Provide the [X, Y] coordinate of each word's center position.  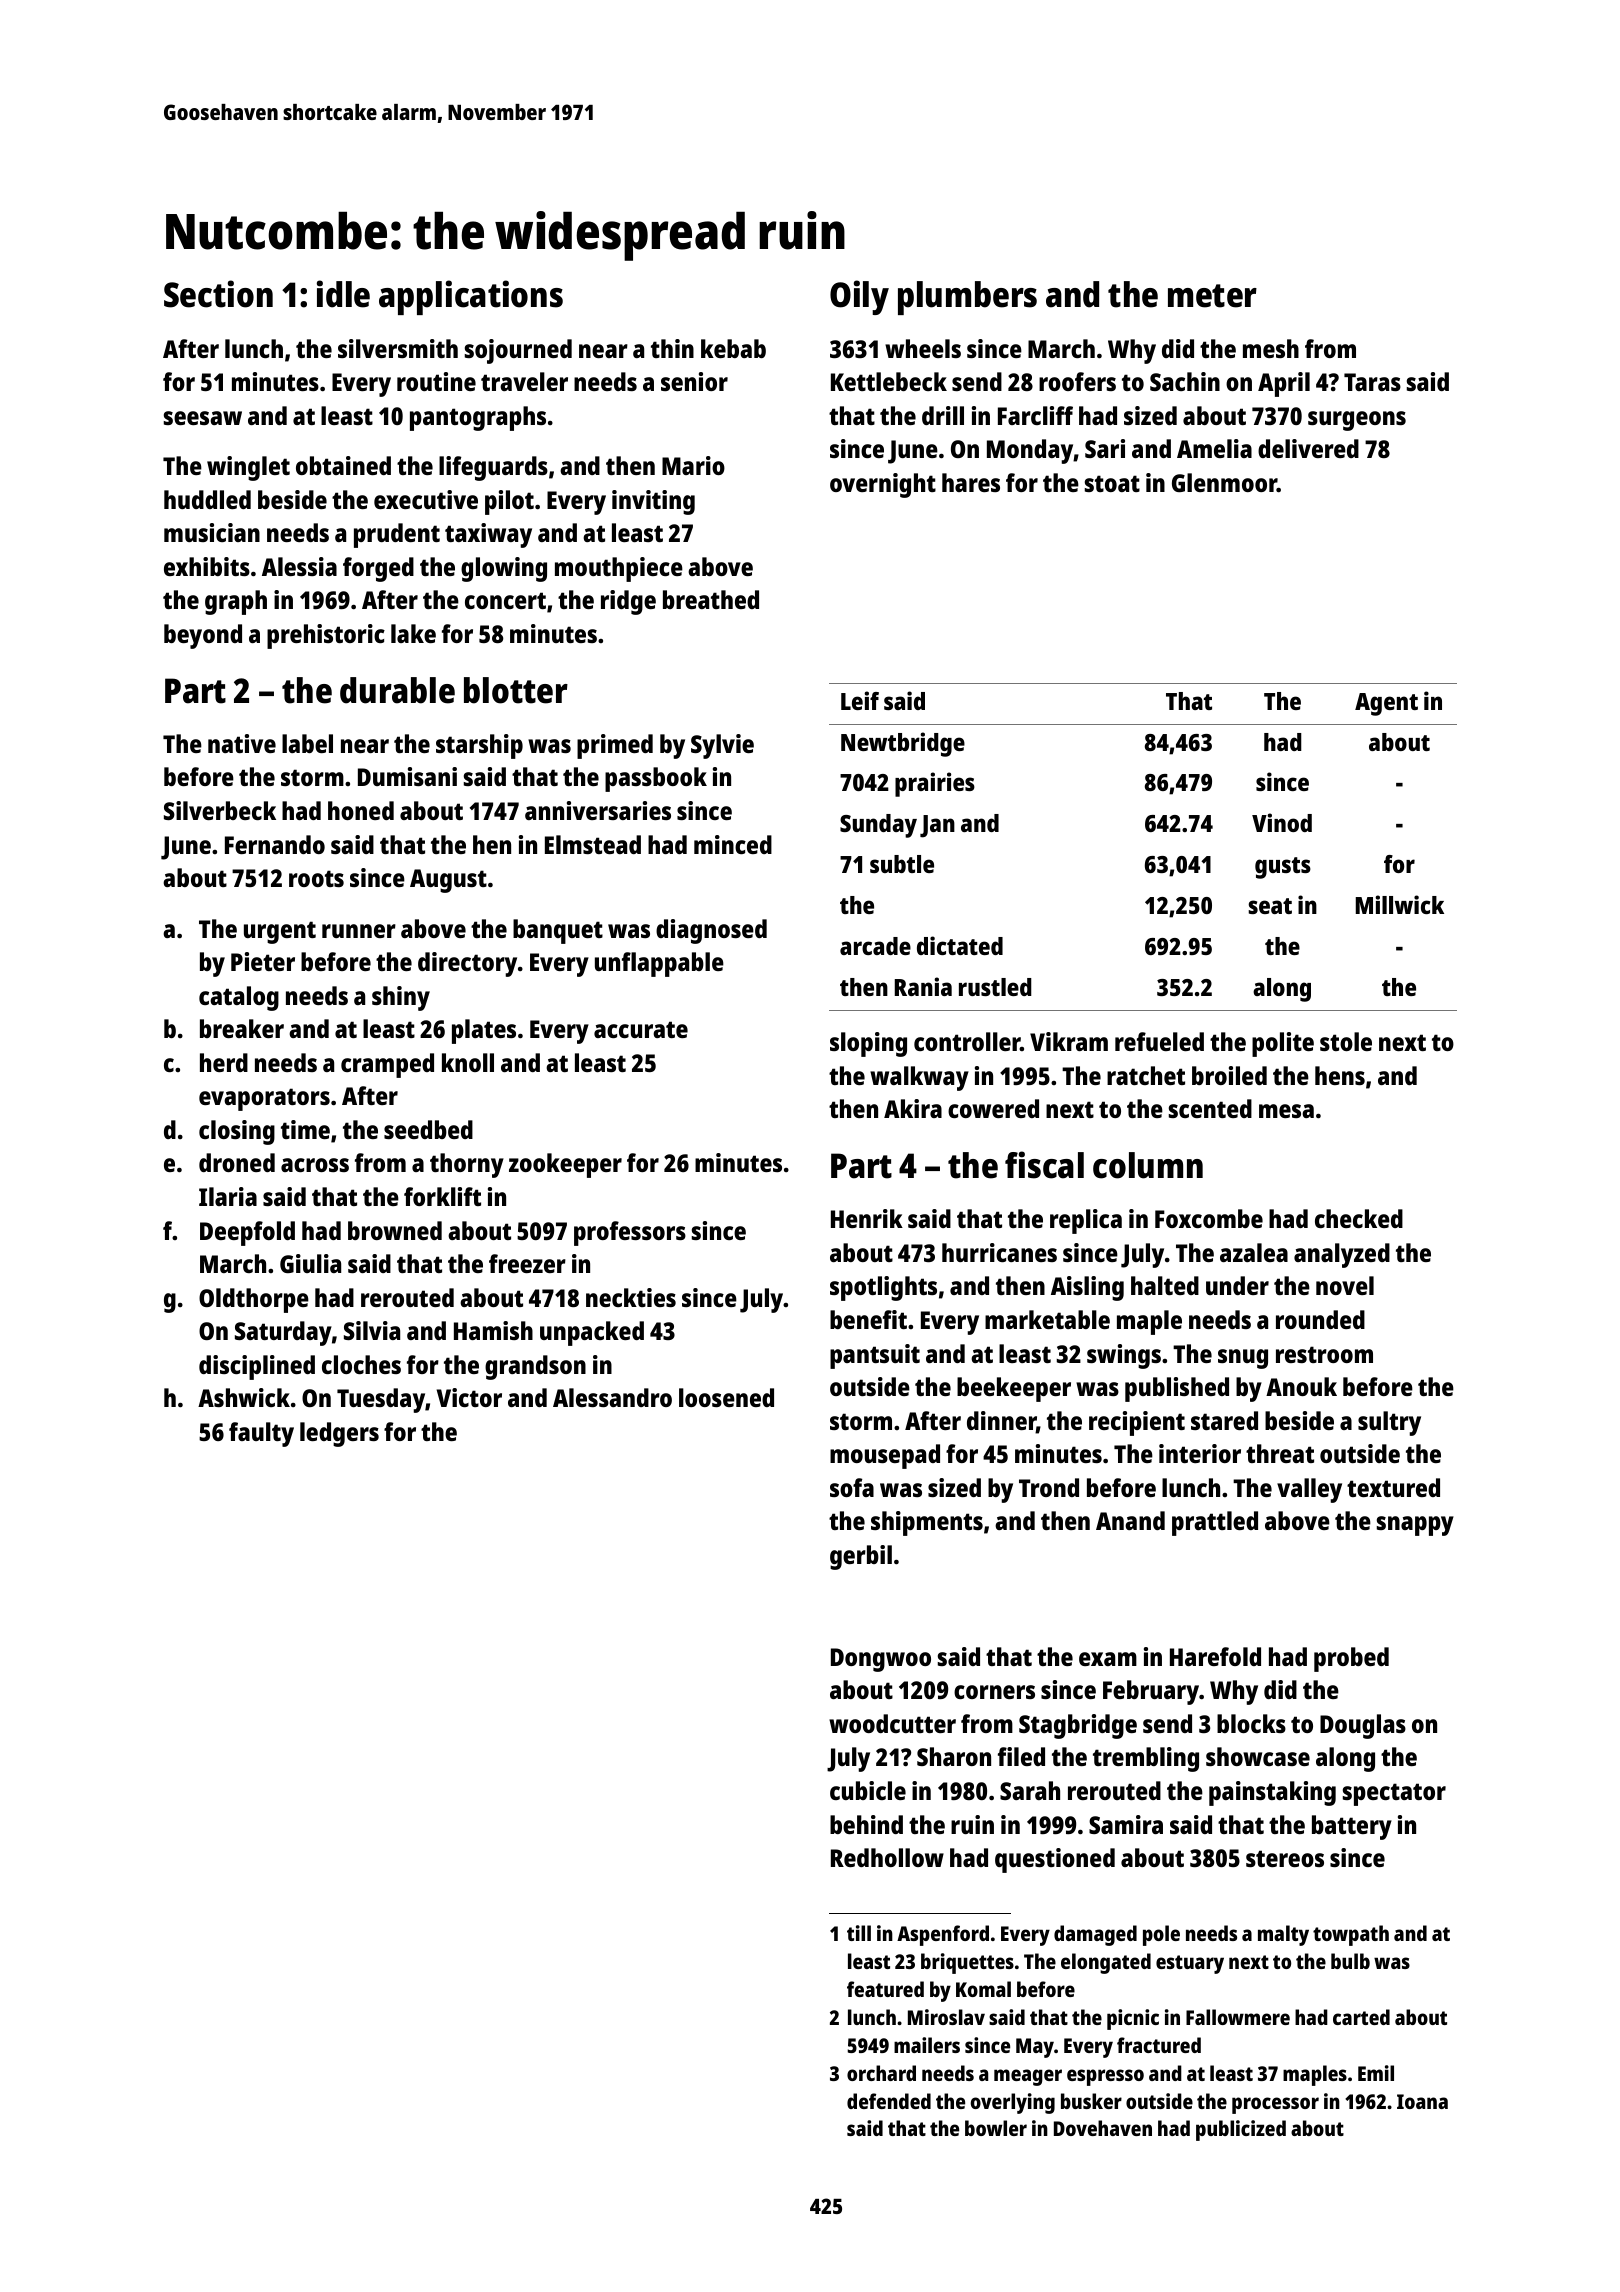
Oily [859, 297]
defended [889, 2101]
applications [471, 297]
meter [1212, 296]
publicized [1241, 2130]
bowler [996, 2128]
